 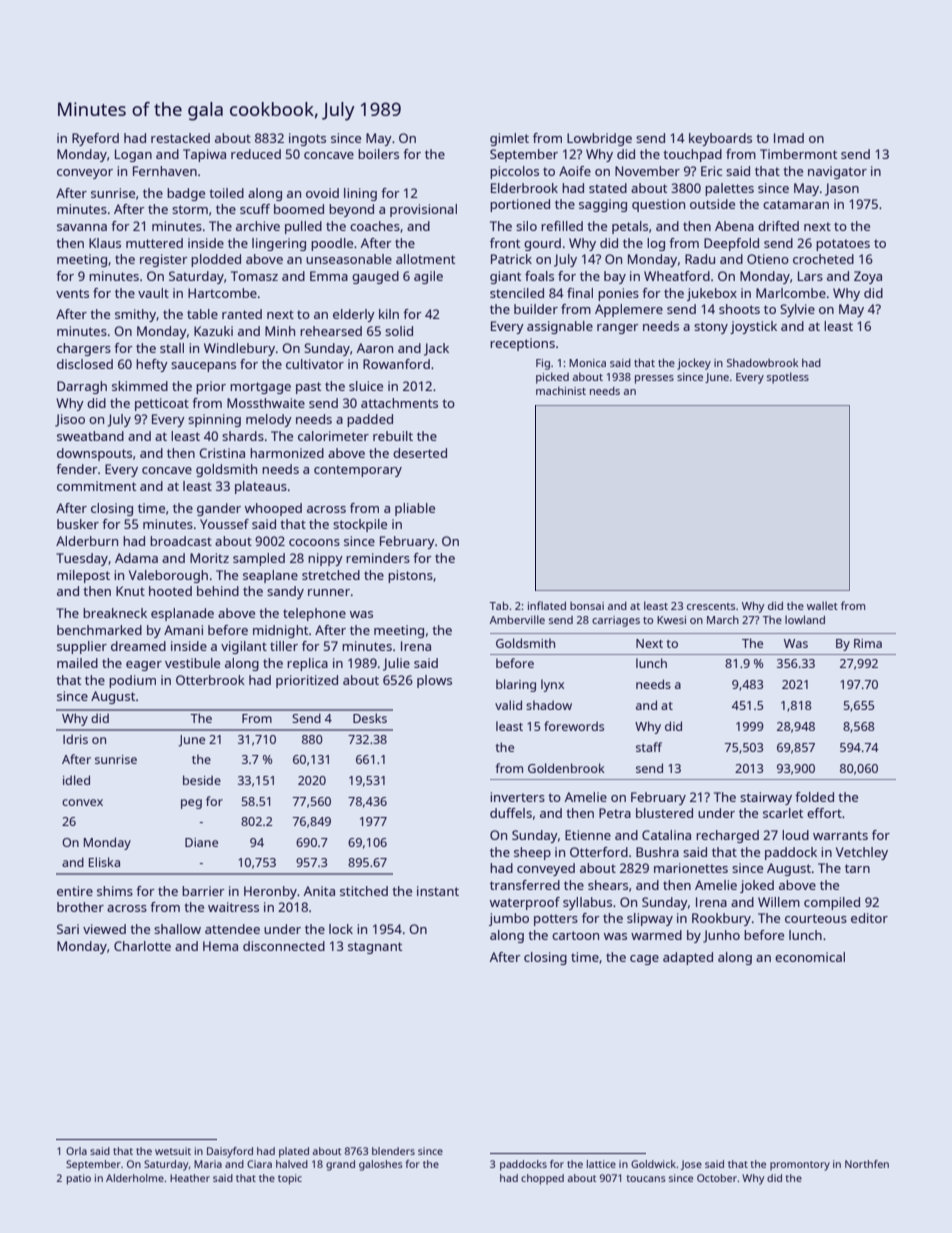 What do you see at coordinates (244, 647) in the page?
I see `vigilant` at bounding box center [244, 647].
